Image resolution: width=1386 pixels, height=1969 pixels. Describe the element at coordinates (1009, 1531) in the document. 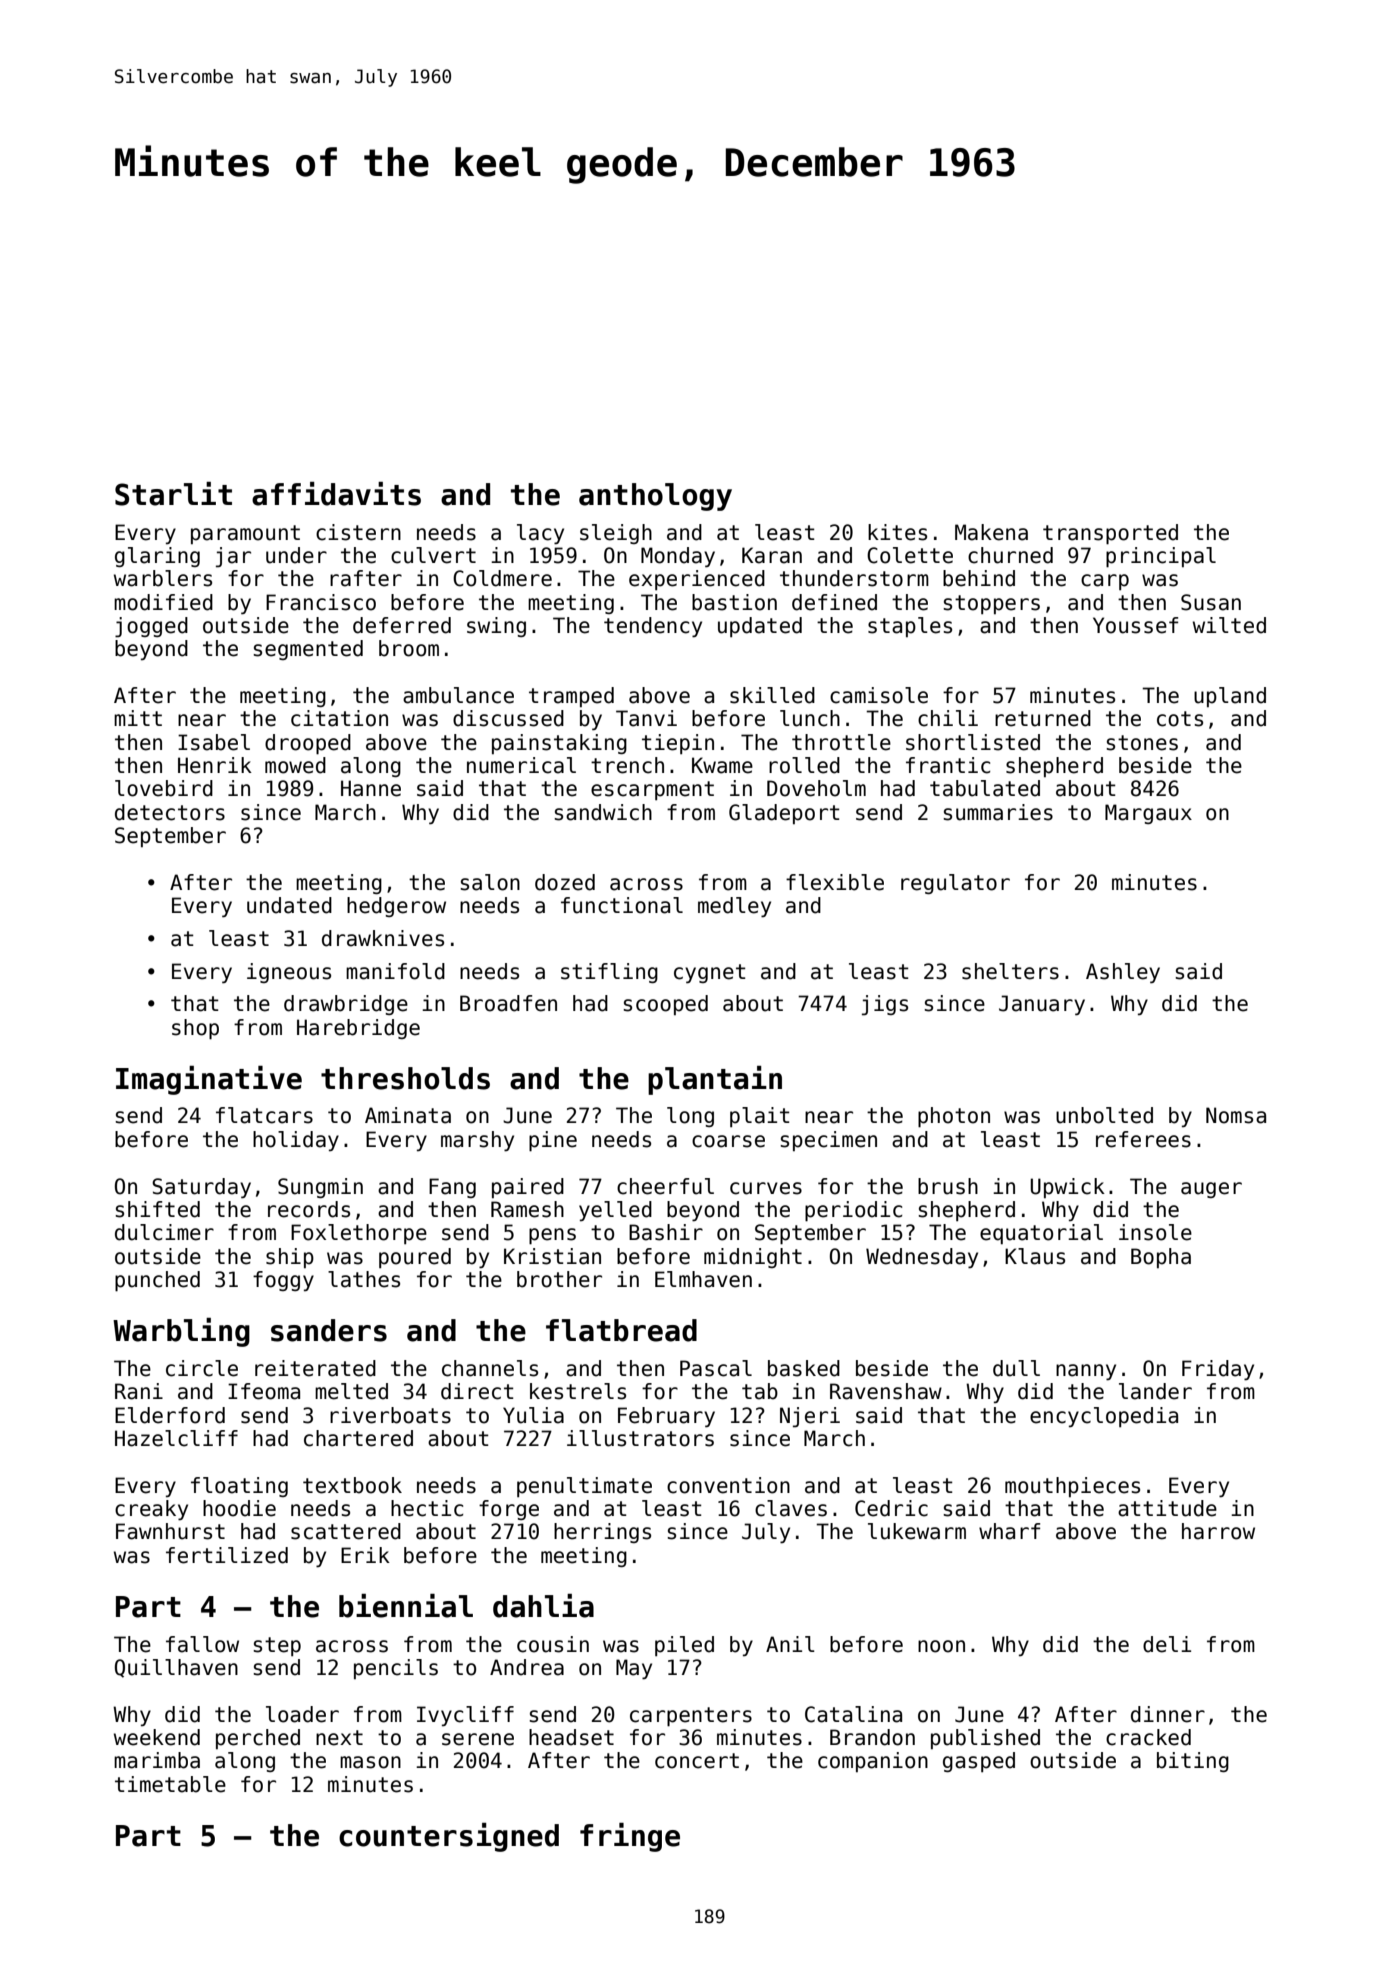

I see `wharf` at that location.
